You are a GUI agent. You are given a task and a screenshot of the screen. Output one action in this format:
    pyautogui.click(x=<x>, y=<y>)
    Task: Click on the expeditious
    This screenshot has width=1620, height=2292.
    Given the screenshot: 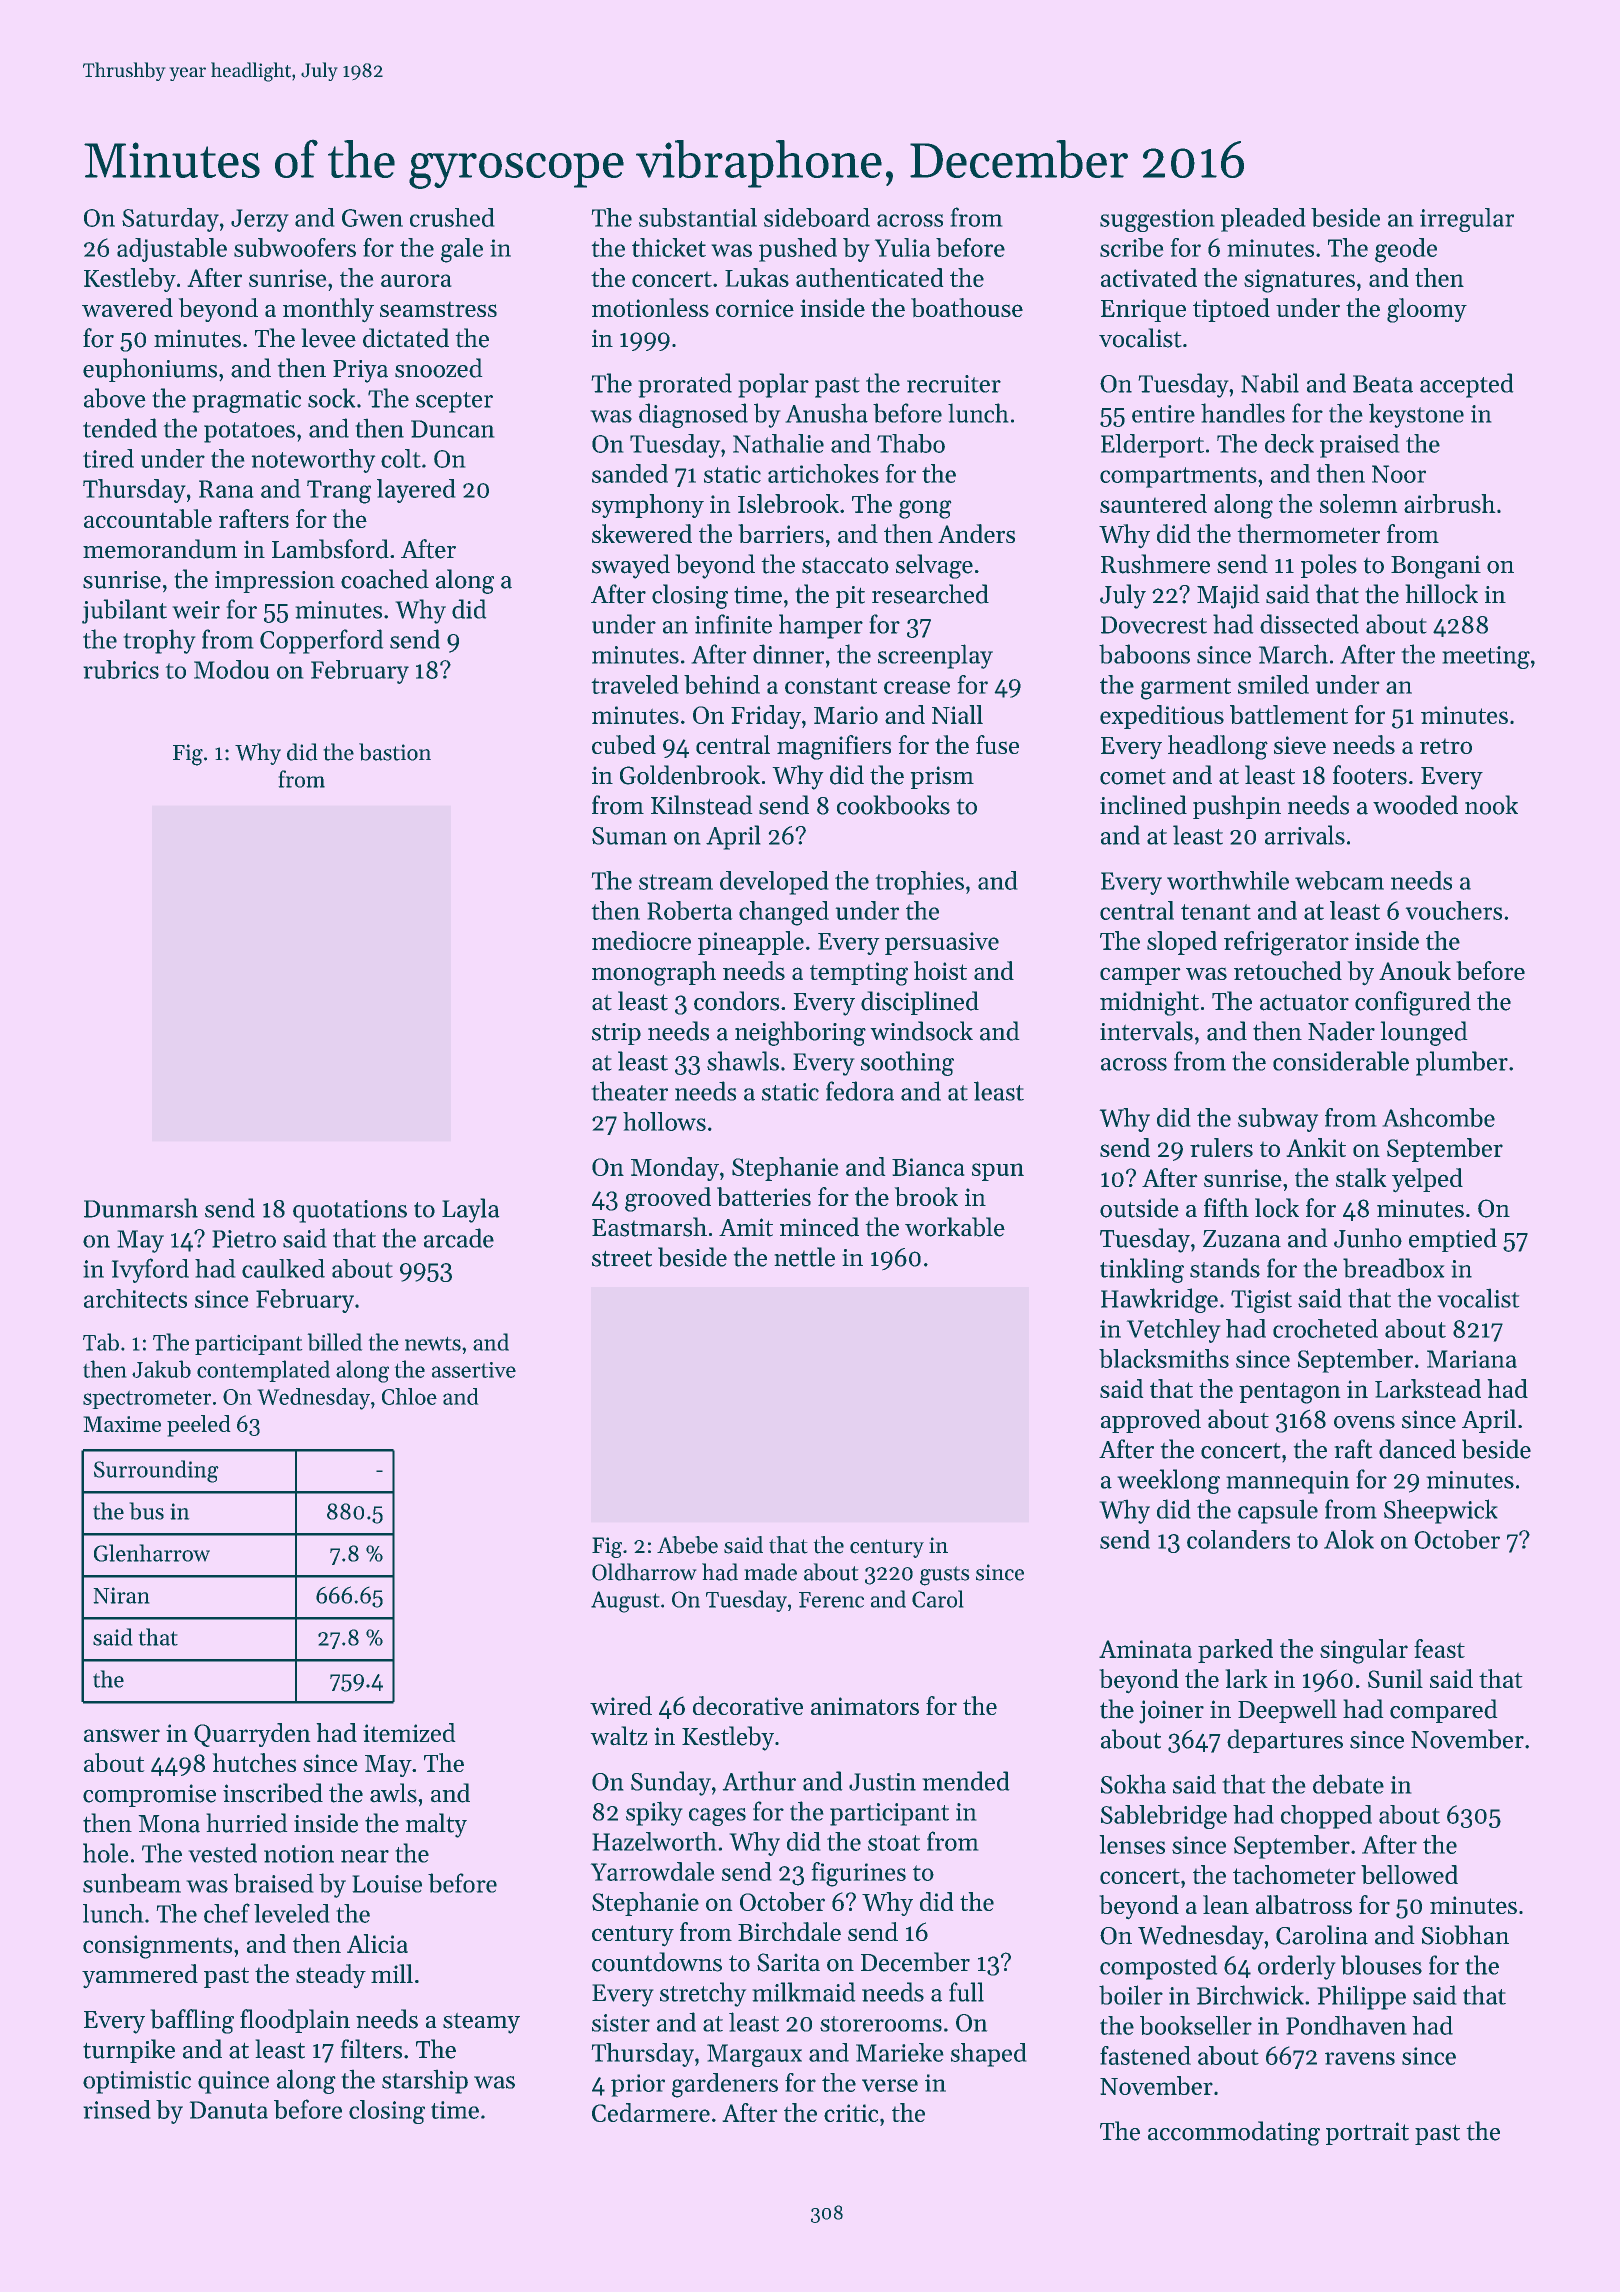 What is the action you would take?
    pyautogui.click(x=1162, y=717)
